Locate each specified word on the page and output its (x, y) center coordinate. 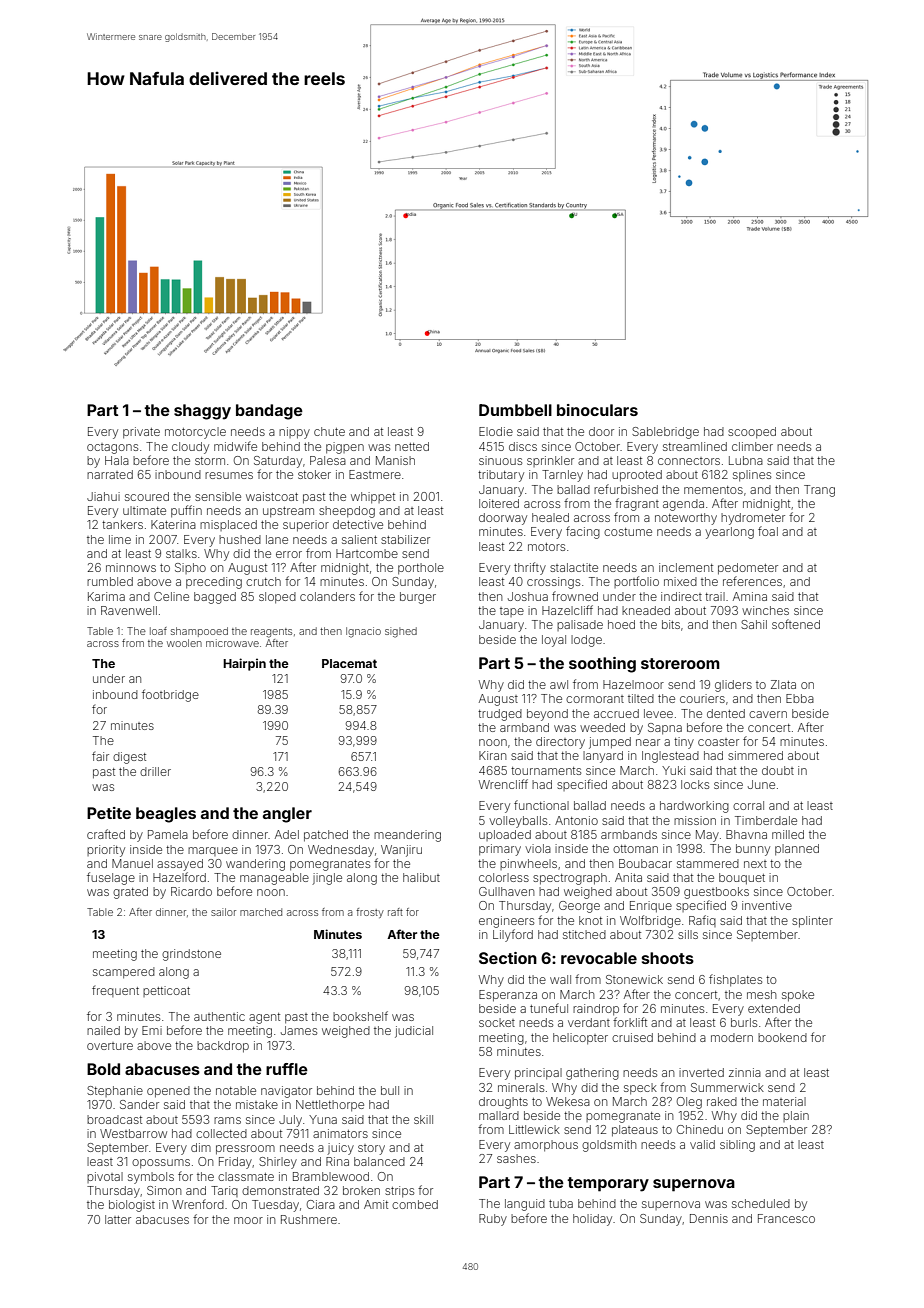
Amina (750, 596)
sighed (401, 632)
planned (797, 850)
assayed (180, 865)
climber (752, 446)
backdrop (223, 1047)
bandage (269, 412)
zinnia (745, 1072)
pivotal (105, 1177)
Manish (395, 460)
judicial (414, 1032)
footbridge (170, 695)
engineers (506, 922)
